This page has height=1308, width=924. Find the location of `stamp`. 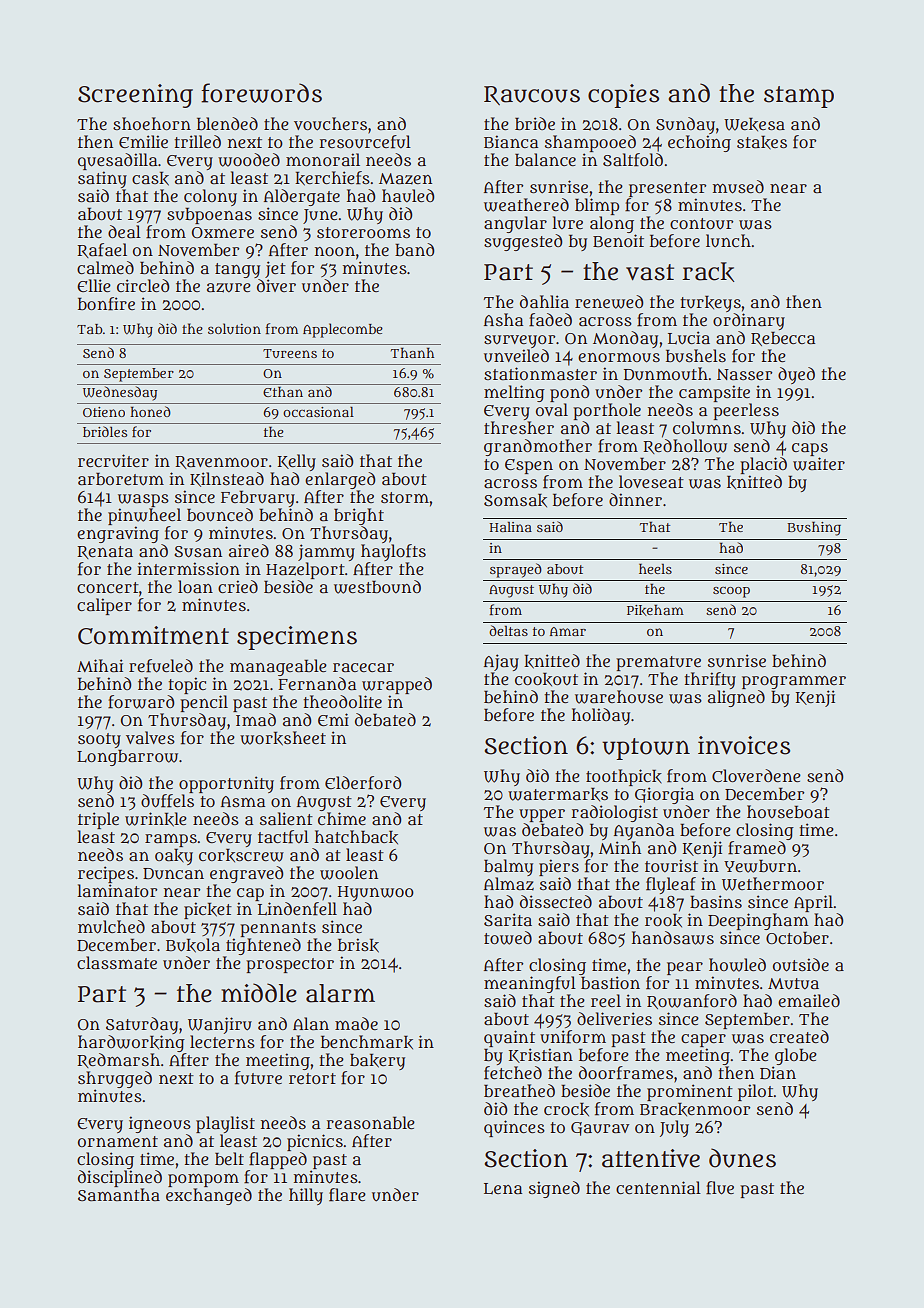

stamp is located at coordinates (799, 97).
